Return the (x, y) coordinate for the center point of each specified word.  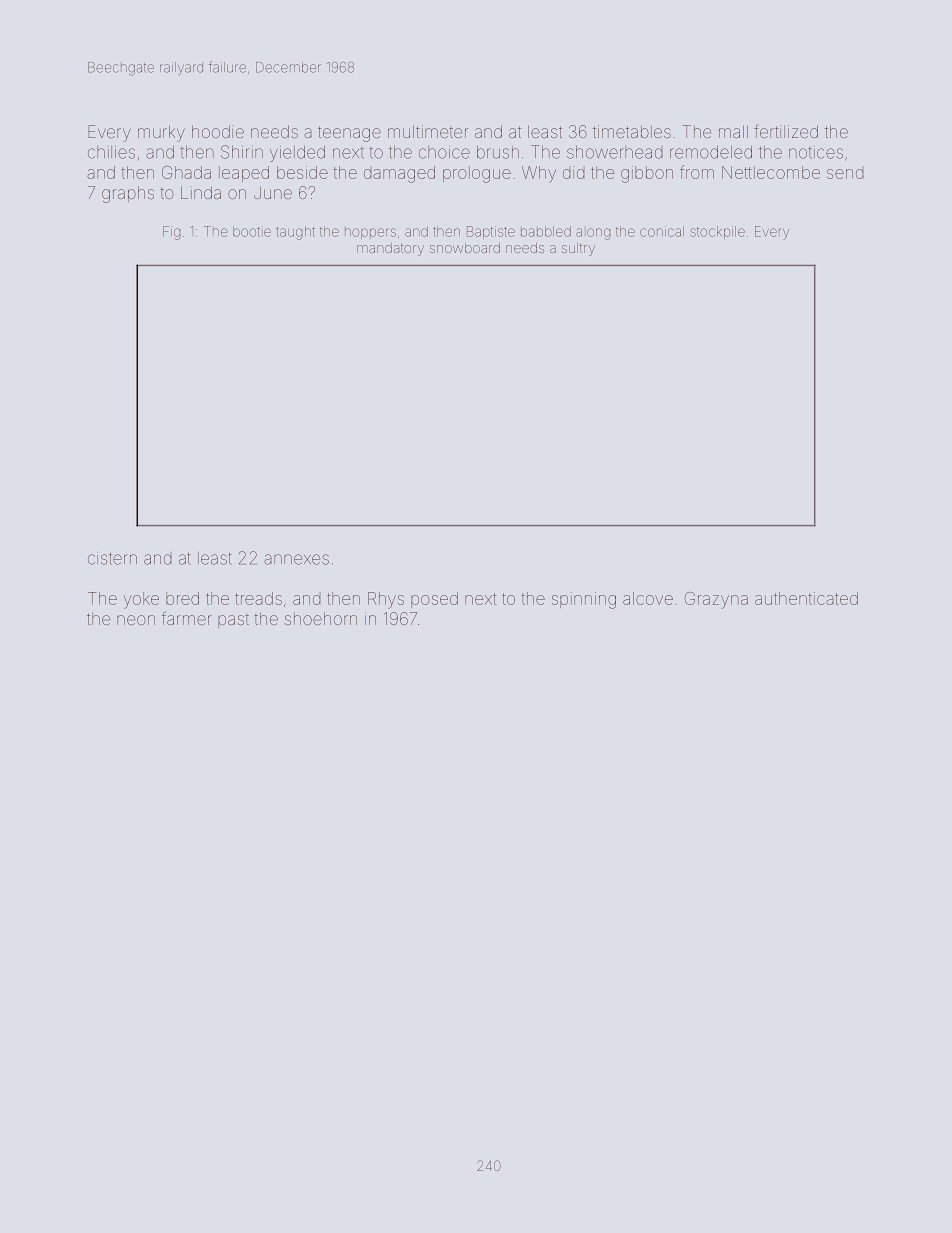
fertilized (786, 131)
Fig (171, 233)
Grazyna (716, 600)
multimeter (428, 131)
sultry (578, 249)
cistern (112, 559)
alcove (648, 598)
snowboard (465, 248)
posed (434, 600)
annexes (296, 559)
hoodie (218, 131)
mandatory (390, 249)
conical (662, 231)
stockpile (718, 232)
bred (182, 598)
